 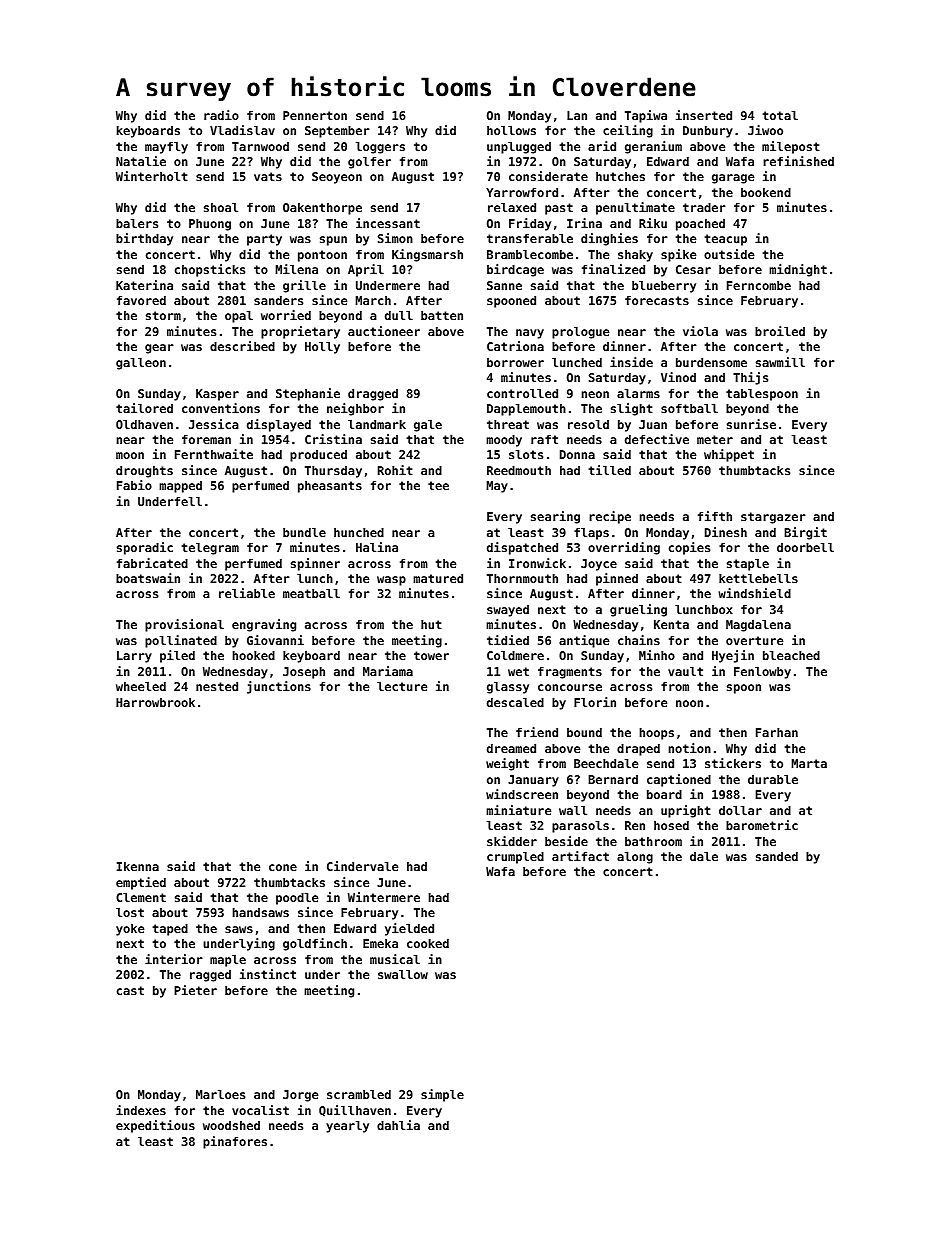 What do you see at coordinates (221, 207) in the screenshot?
I see `shoal` at bounding box center [221, 207].
